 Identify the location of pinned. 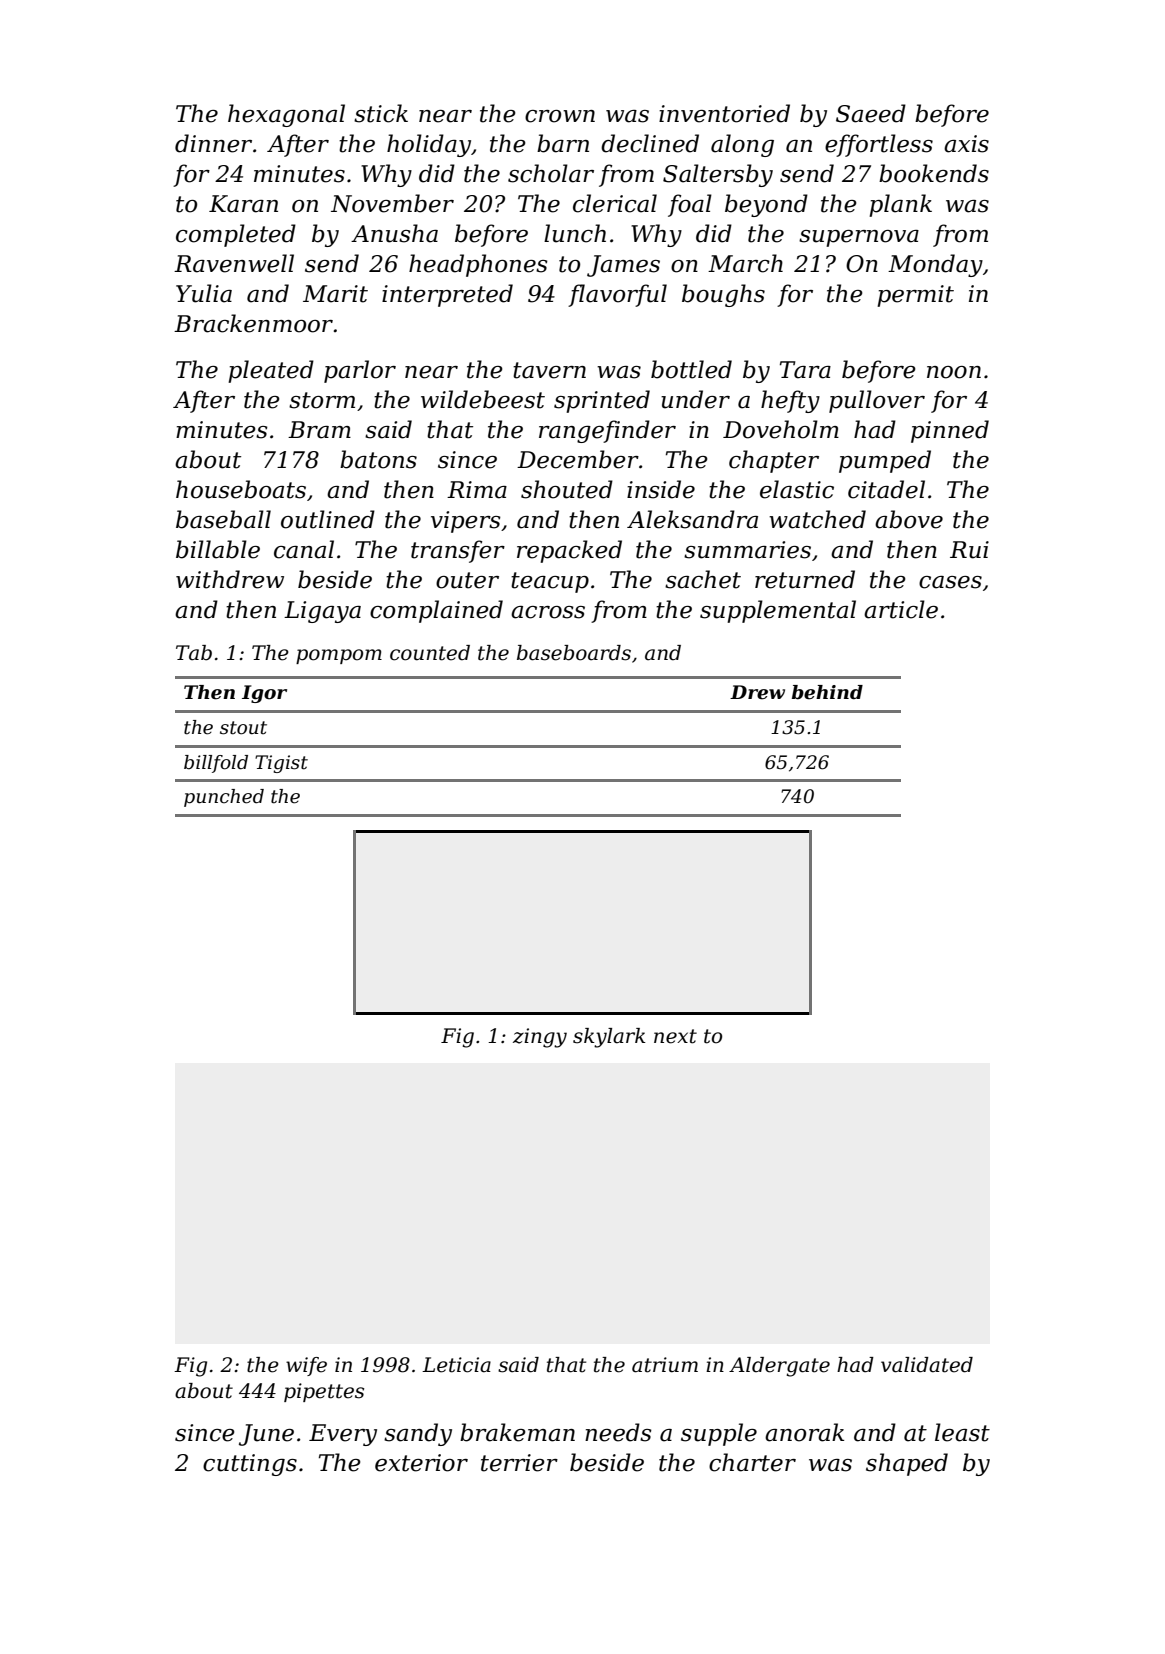
(950, 431).
